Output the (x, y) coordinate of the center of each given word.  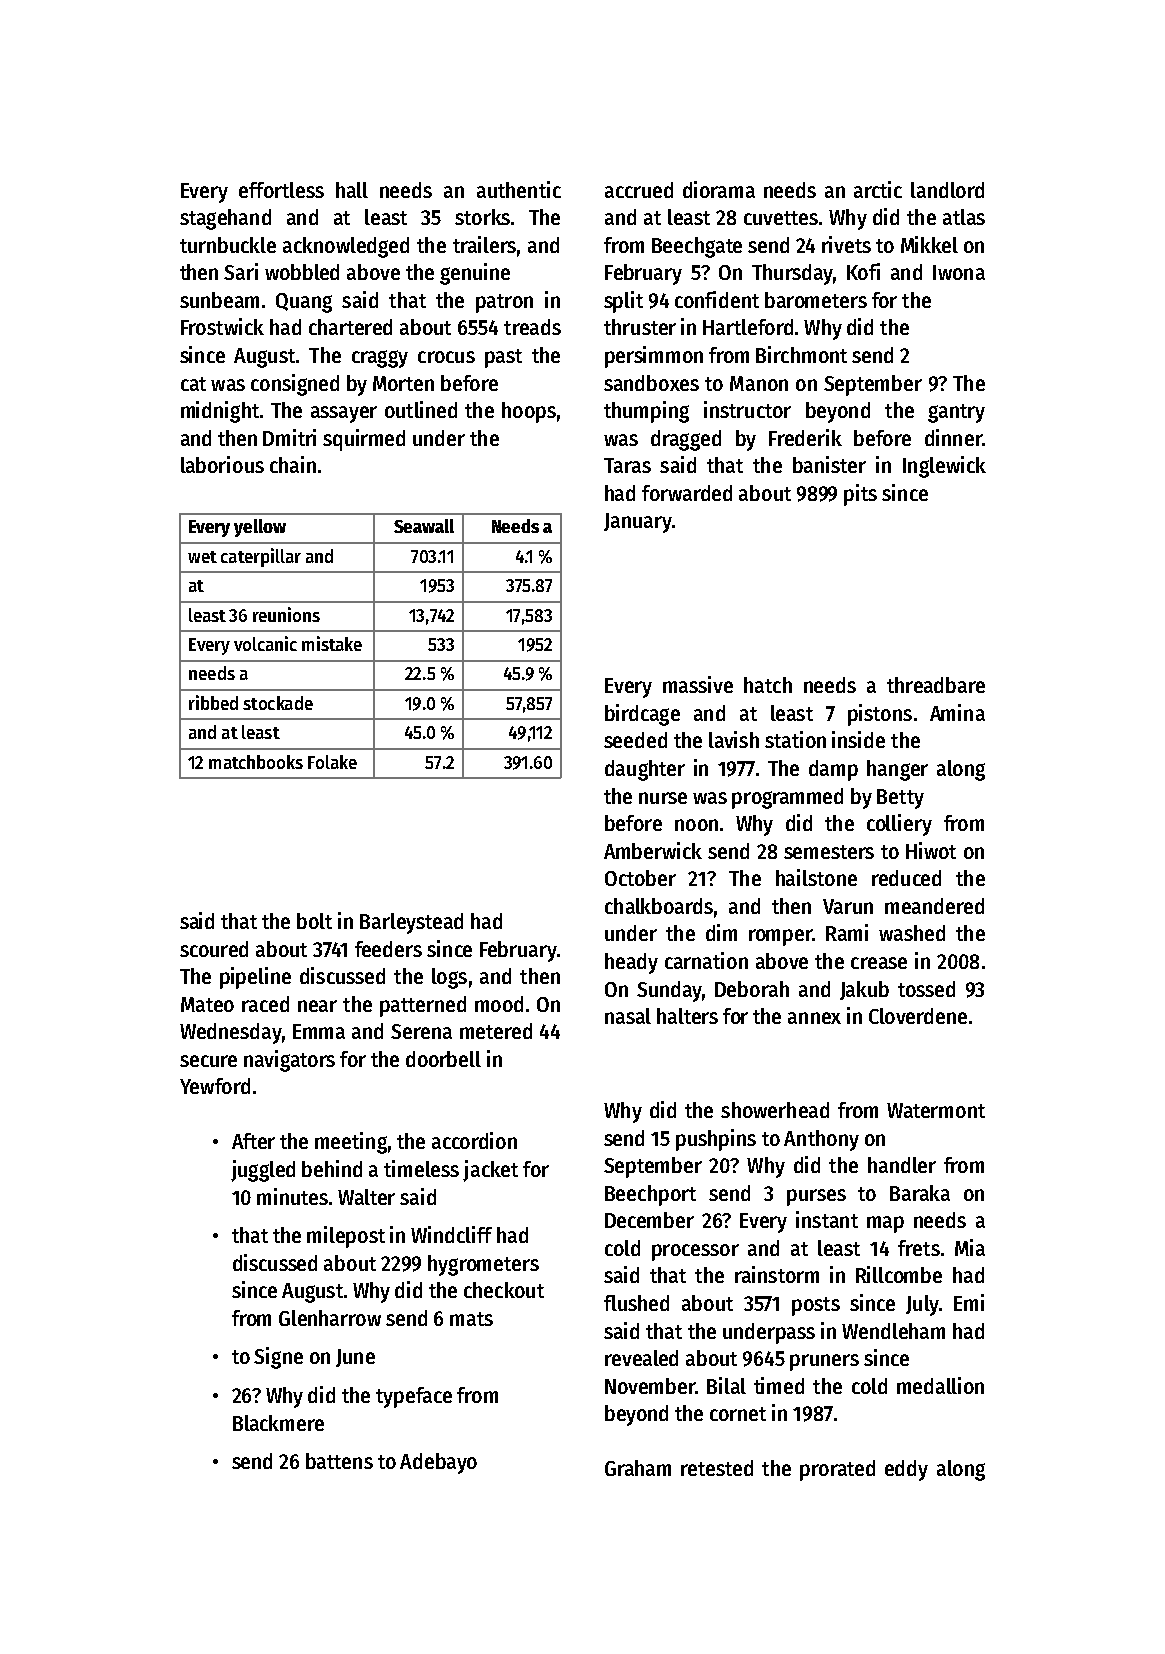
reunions (286, 614)
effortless (281, 190)
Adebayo (438, 1463)
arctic (878, 189)
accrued (639, 190)
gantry (956, 413)
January (638, 523)
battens (339, 1461)
